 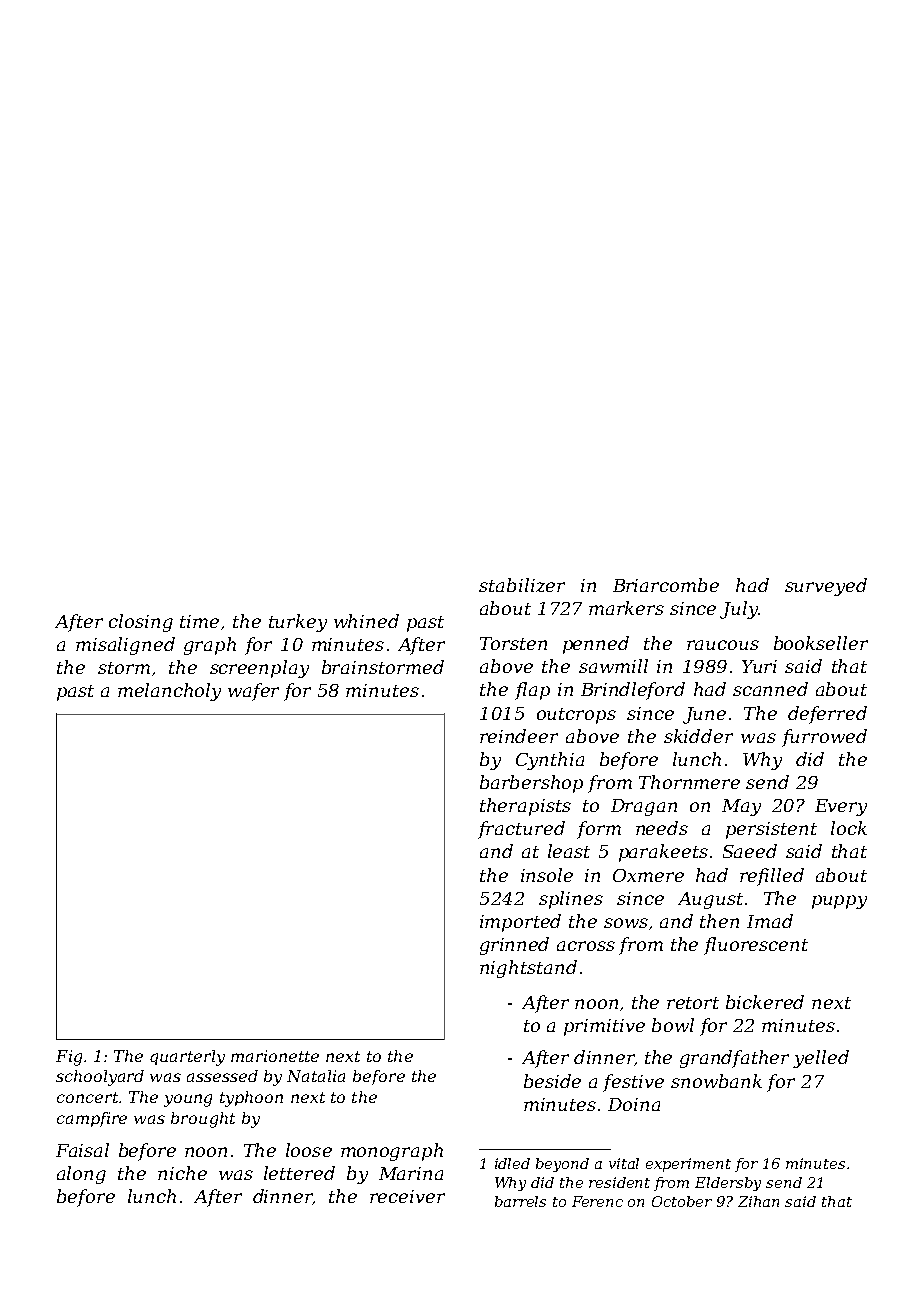 I want to click on closing, so click(x=141, y=623).
